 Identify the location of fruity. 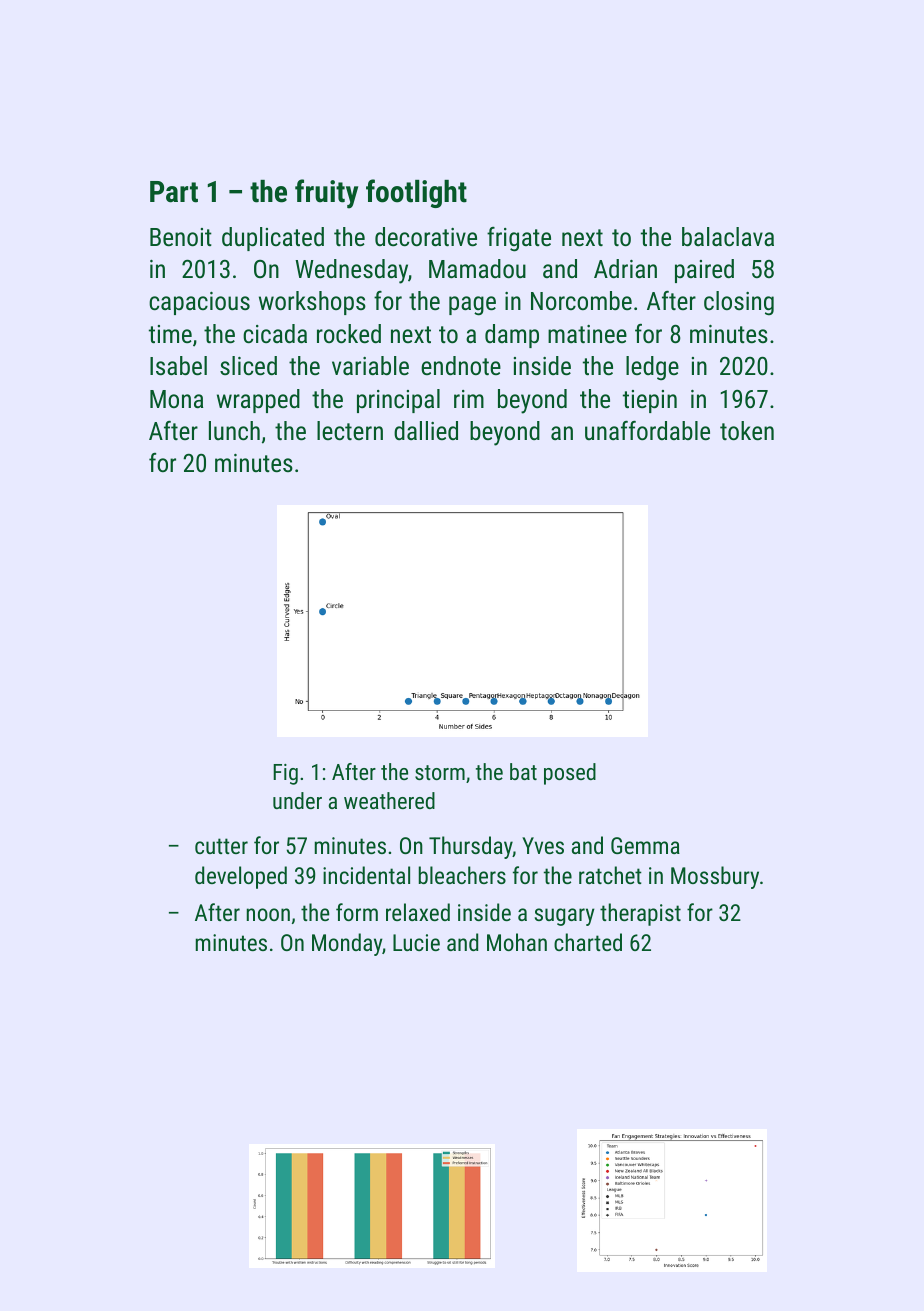
(326, 194).
